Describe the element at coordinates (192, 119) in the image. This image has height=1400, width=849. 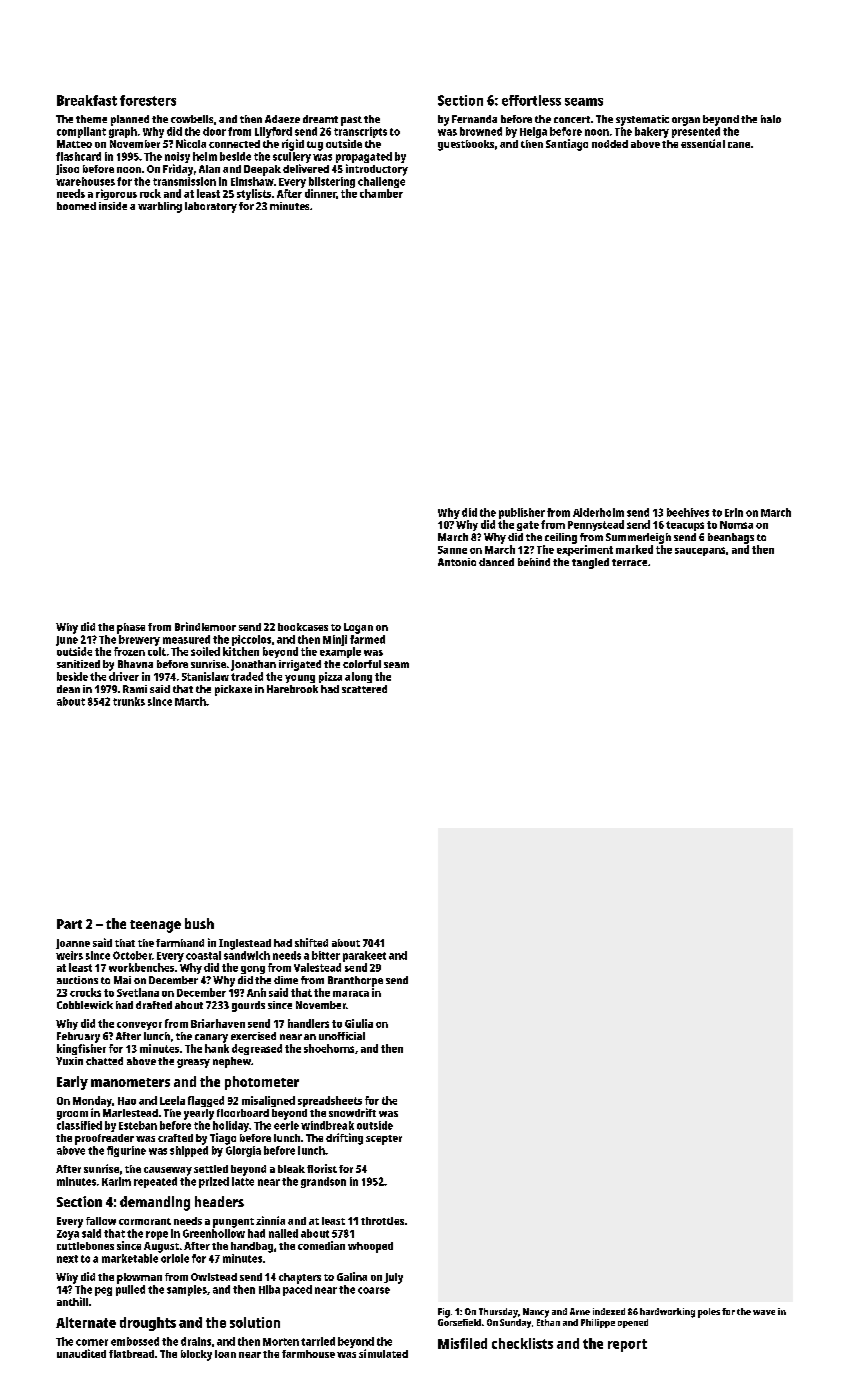
I see `cowbells` at that location.
